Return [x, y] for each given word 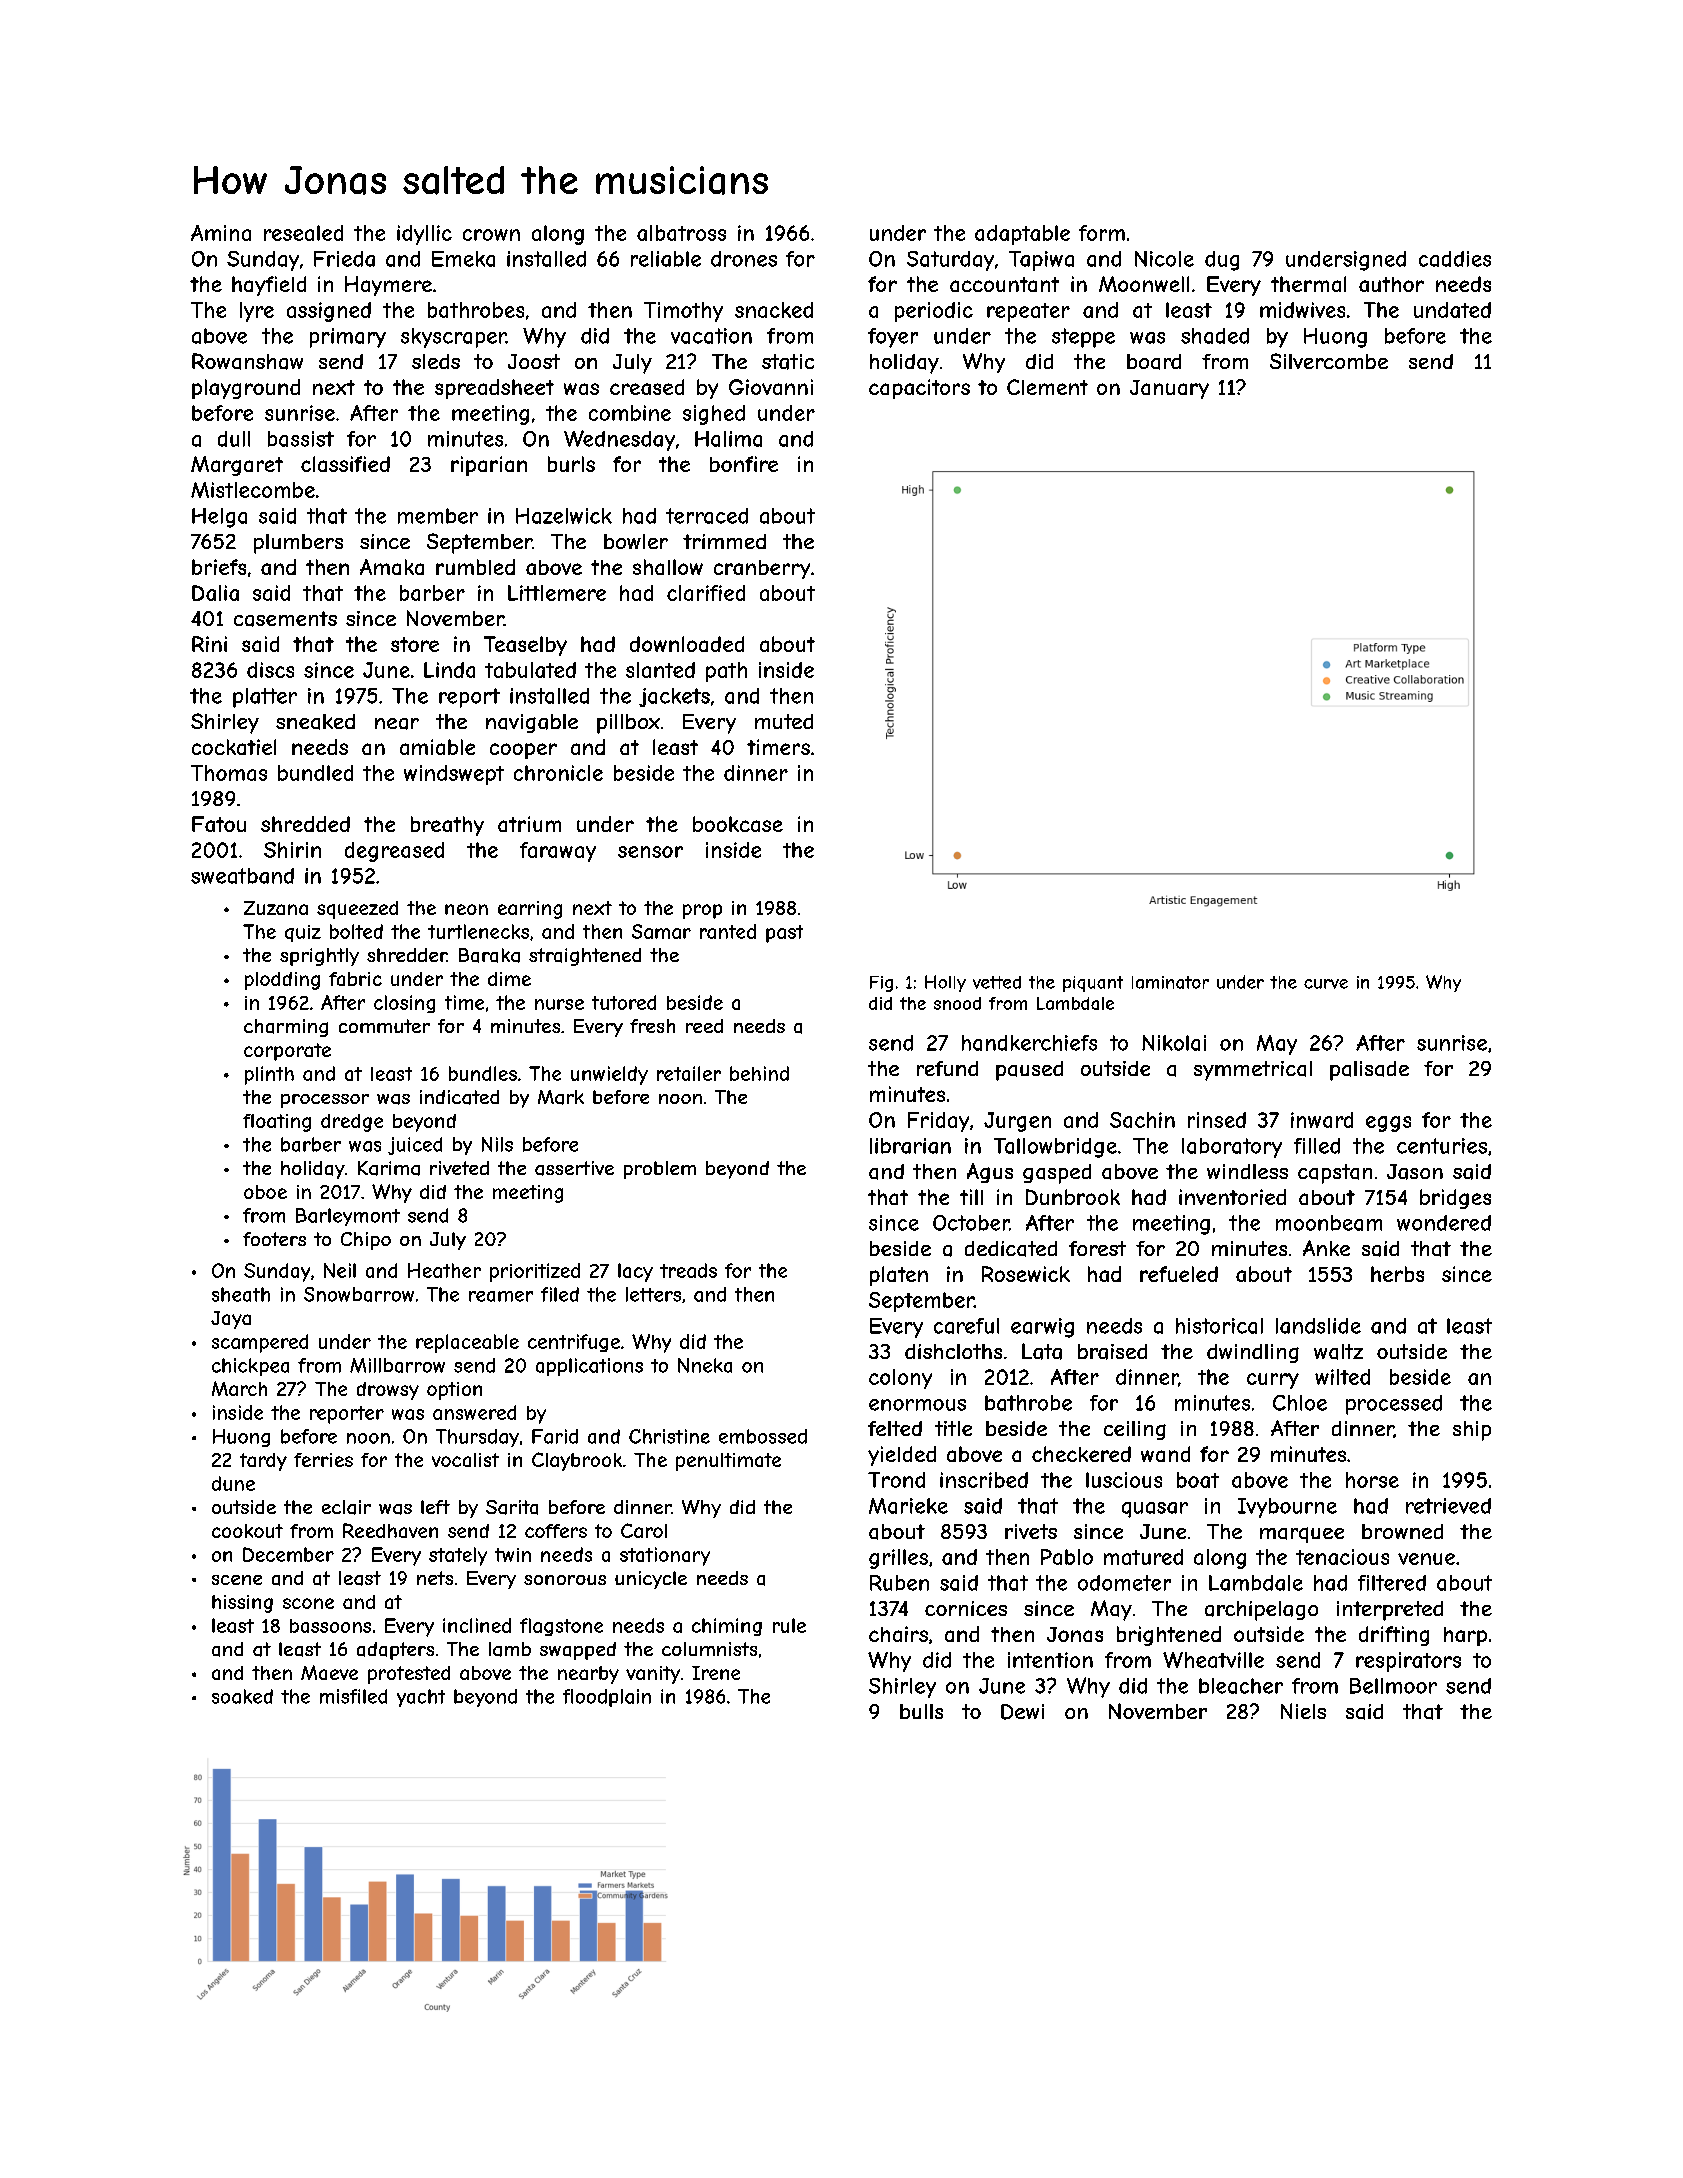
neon [466, 909]
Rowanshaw [247, 361]
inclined [477, 1625]
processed [1394, 1405]
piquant [1093, 984]
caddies [1455, 259]
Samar [661, 931]
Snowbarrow [359, 1294]
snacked [774, 310]
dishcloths [953, 1351]
